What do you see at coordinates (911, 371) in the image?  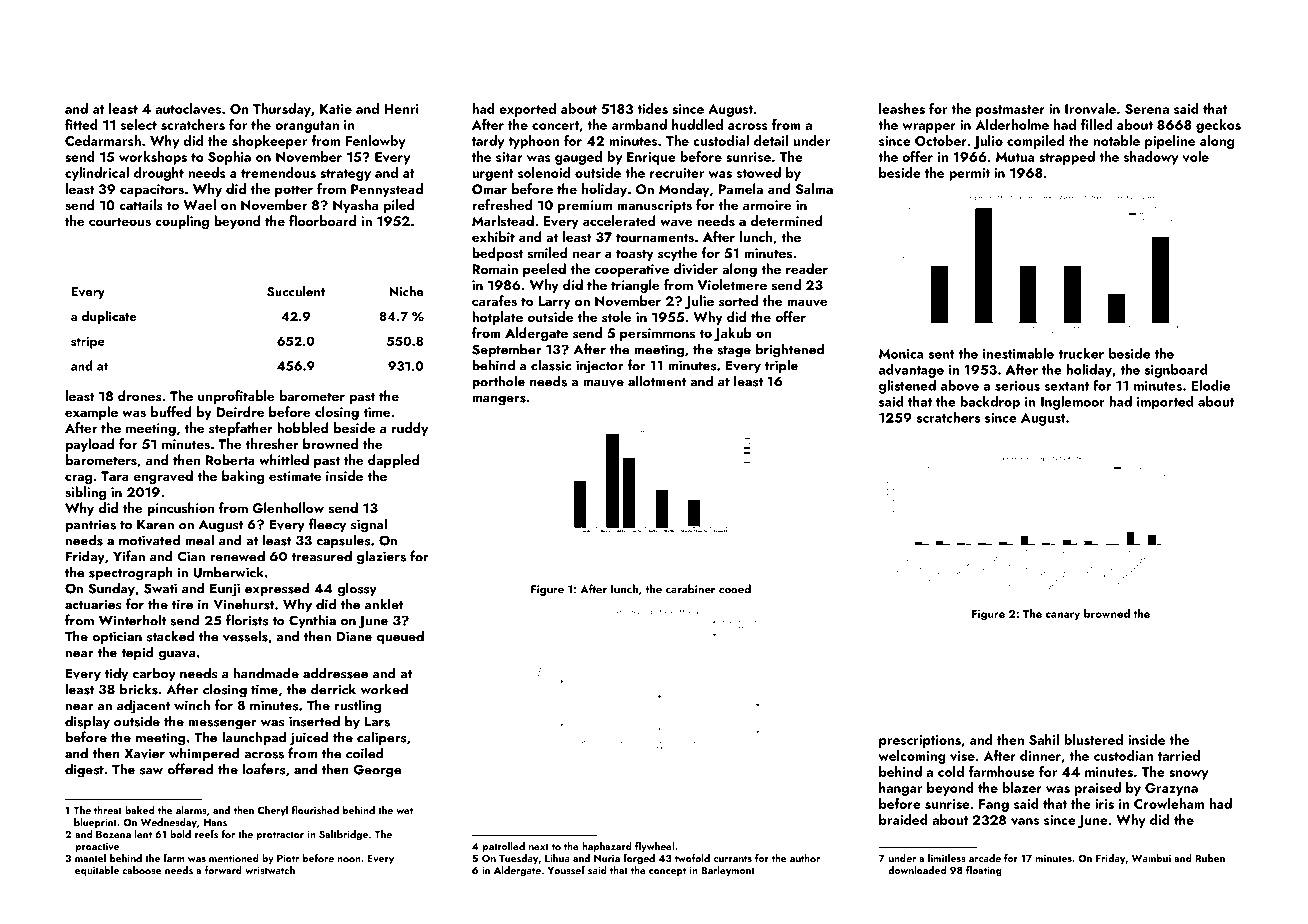 I see `advantage` at bounding box center [911, 371].
